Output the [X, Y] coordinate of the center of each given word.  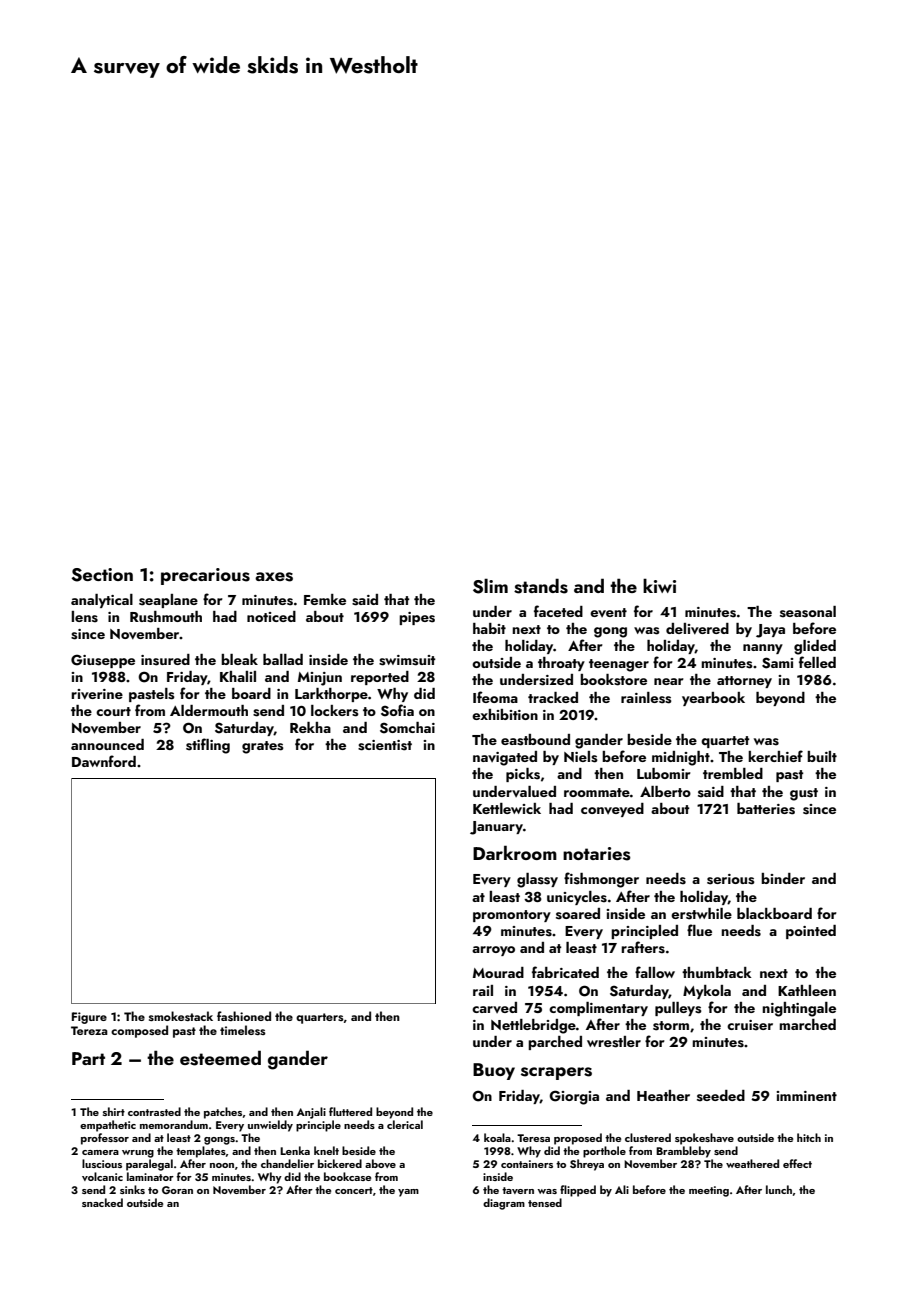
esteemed [220, 1058]
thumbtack [717, 972]
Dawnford [104, 761]
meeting [709, 1191]
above [380, 1163]
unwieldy [270, 1126]
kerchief [775, 756]
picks [523, 775]
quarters [320, 1018]
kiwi [659, 585]
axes [274, 577]
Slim [490, 586]
